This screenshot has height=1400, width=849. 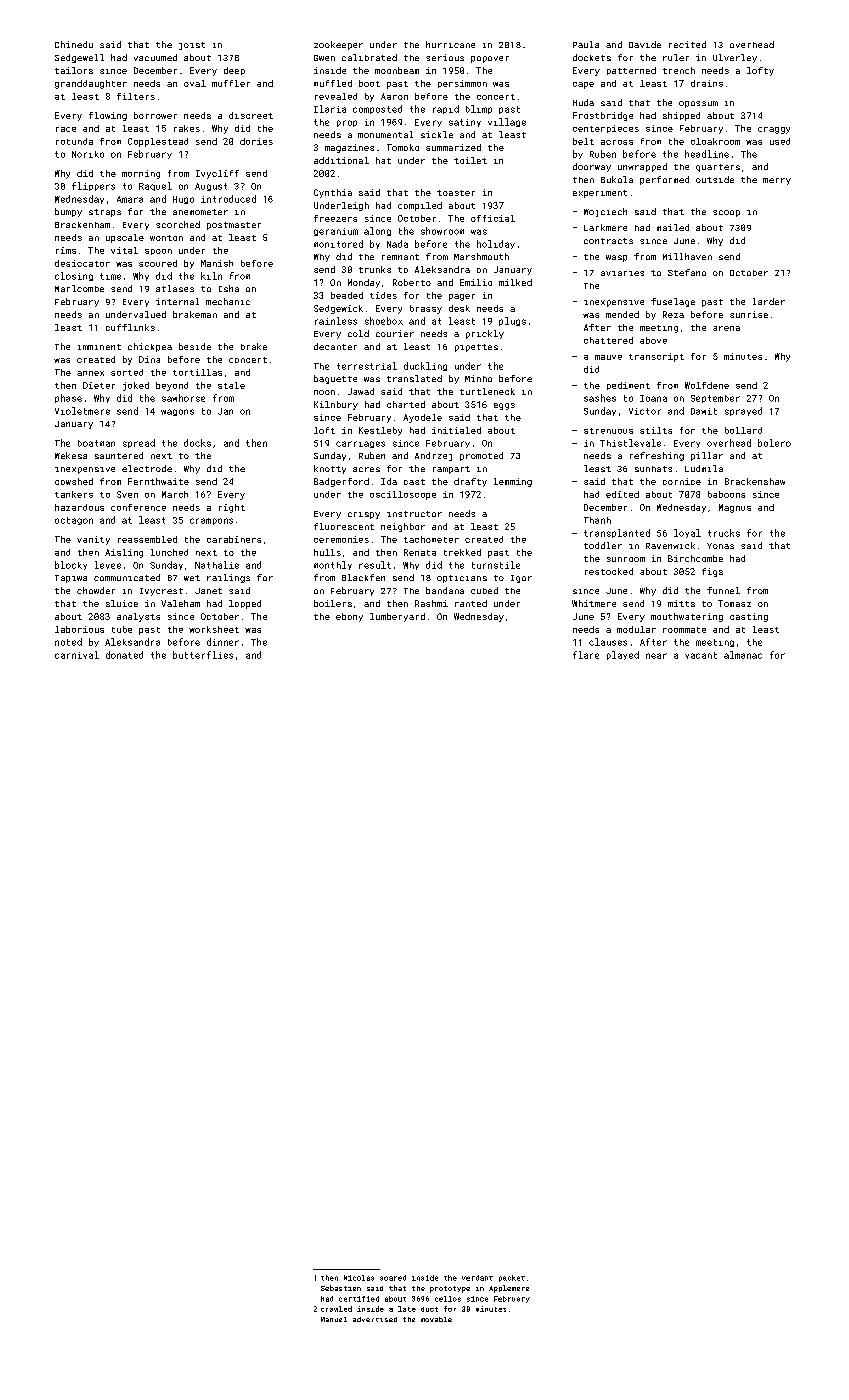 I want to click on freezers, so click(x=335, y=218).
